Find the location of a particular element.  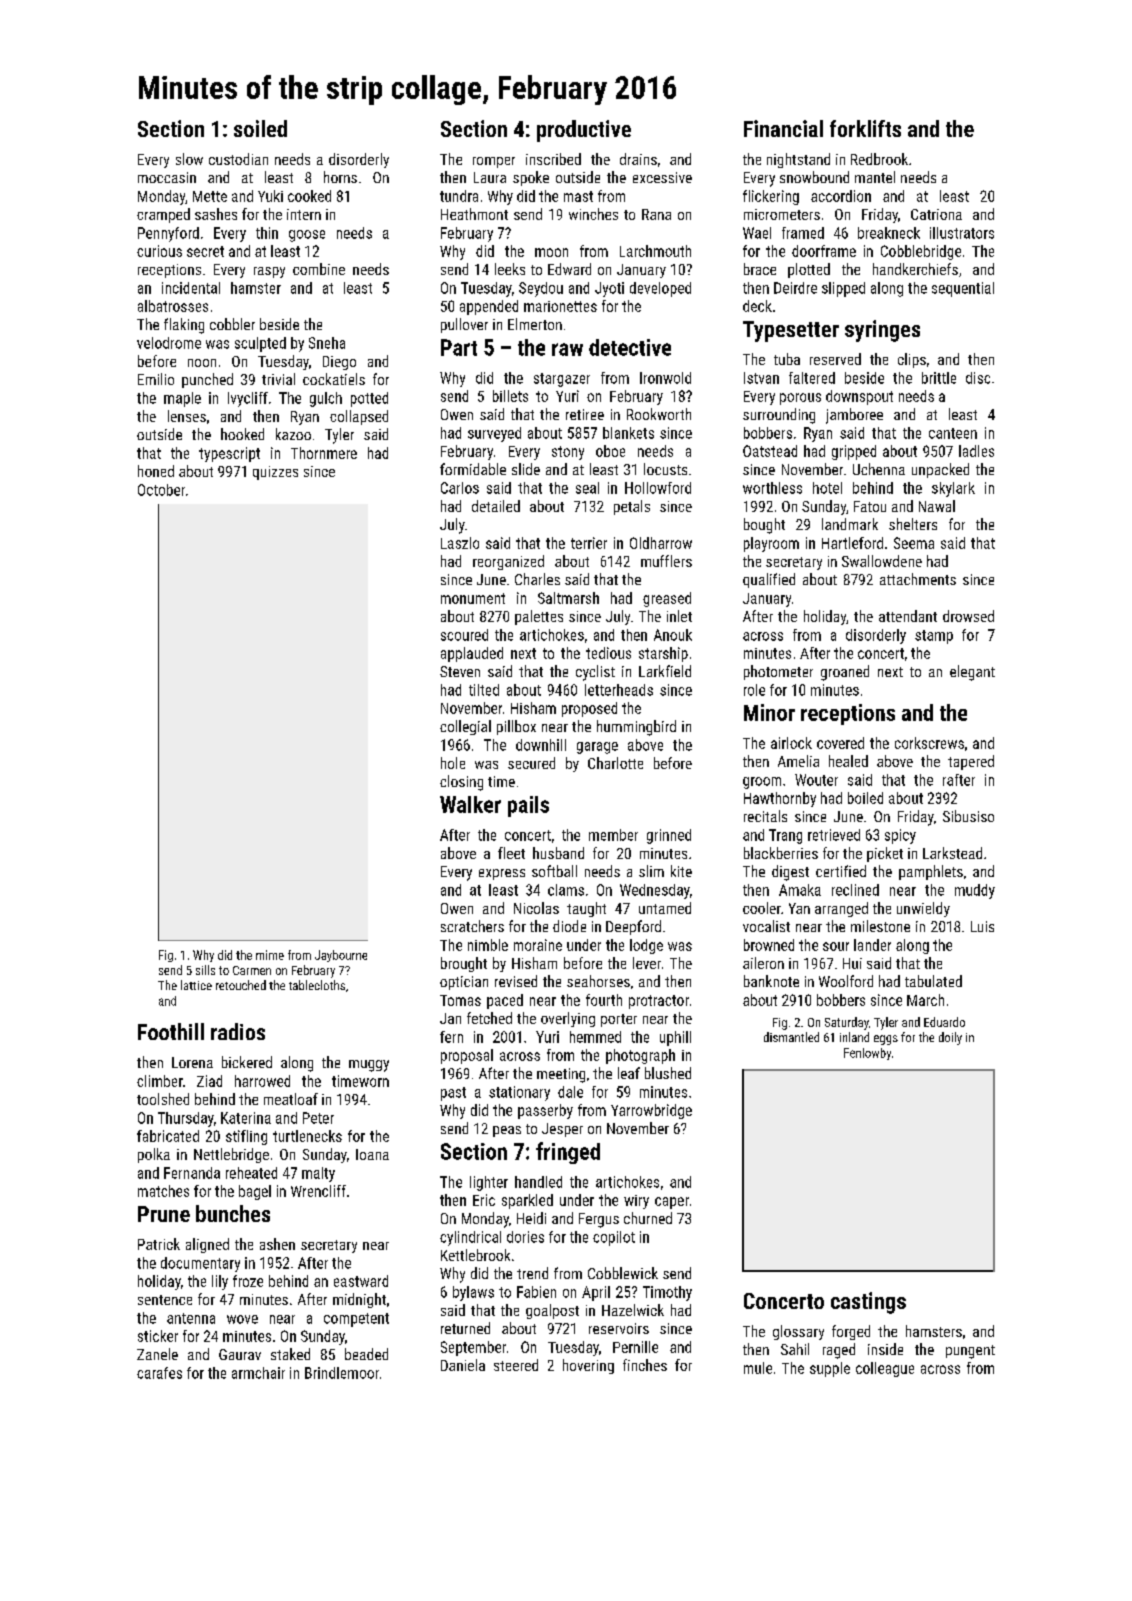

honed is located at coordinates (156, 471).
